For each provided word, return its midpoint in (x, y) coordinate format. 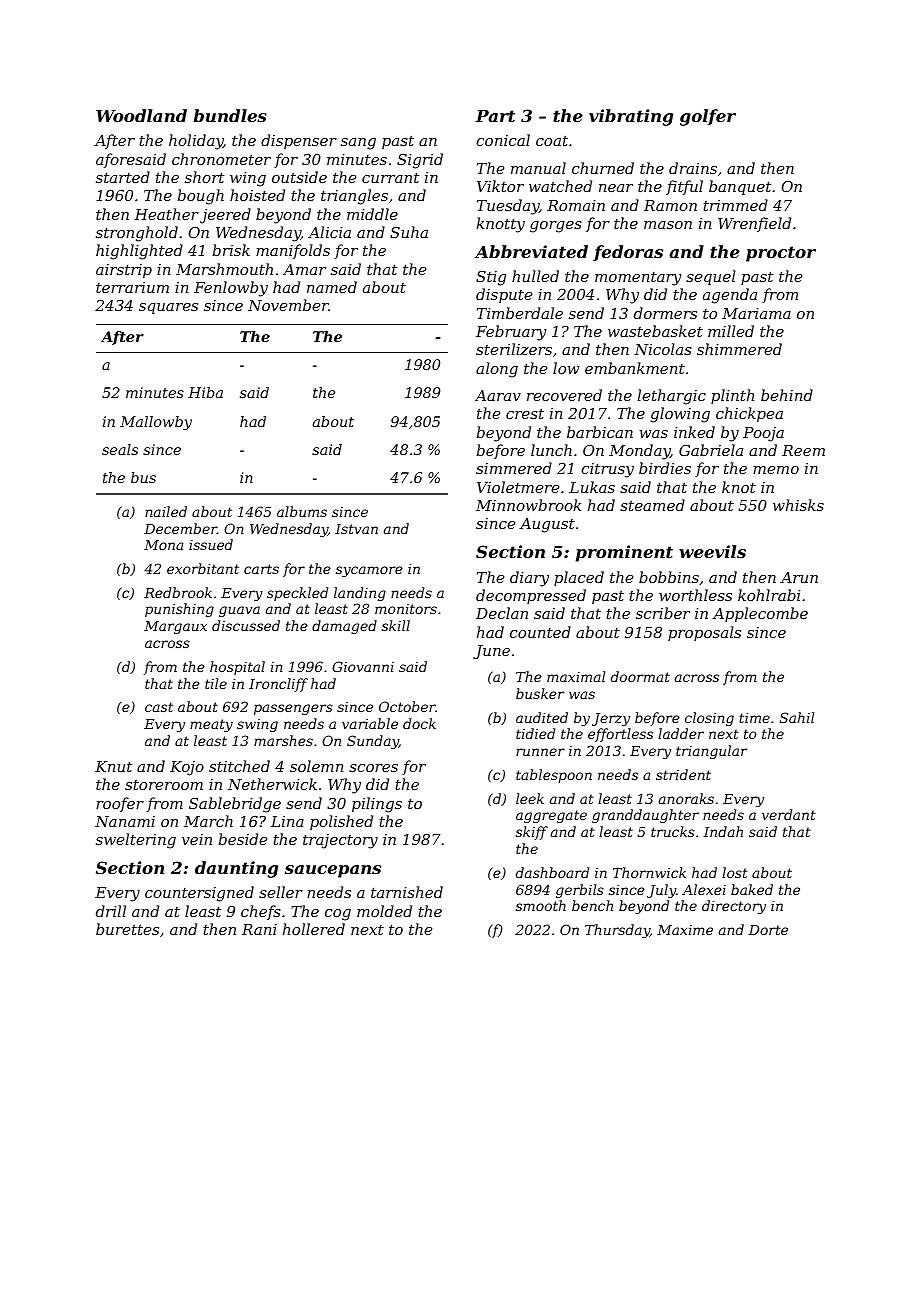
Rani (259, 929)
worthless (695, 595)
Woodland (141, 115)
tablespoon (554, 776)
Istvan (356, 529)
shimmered (739, 349)
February (511, 333)
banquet (740, 187)
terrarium (132, 287)
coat (552, 140)
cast (159, 707)
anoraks (686, 798)
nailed (166, 511)
